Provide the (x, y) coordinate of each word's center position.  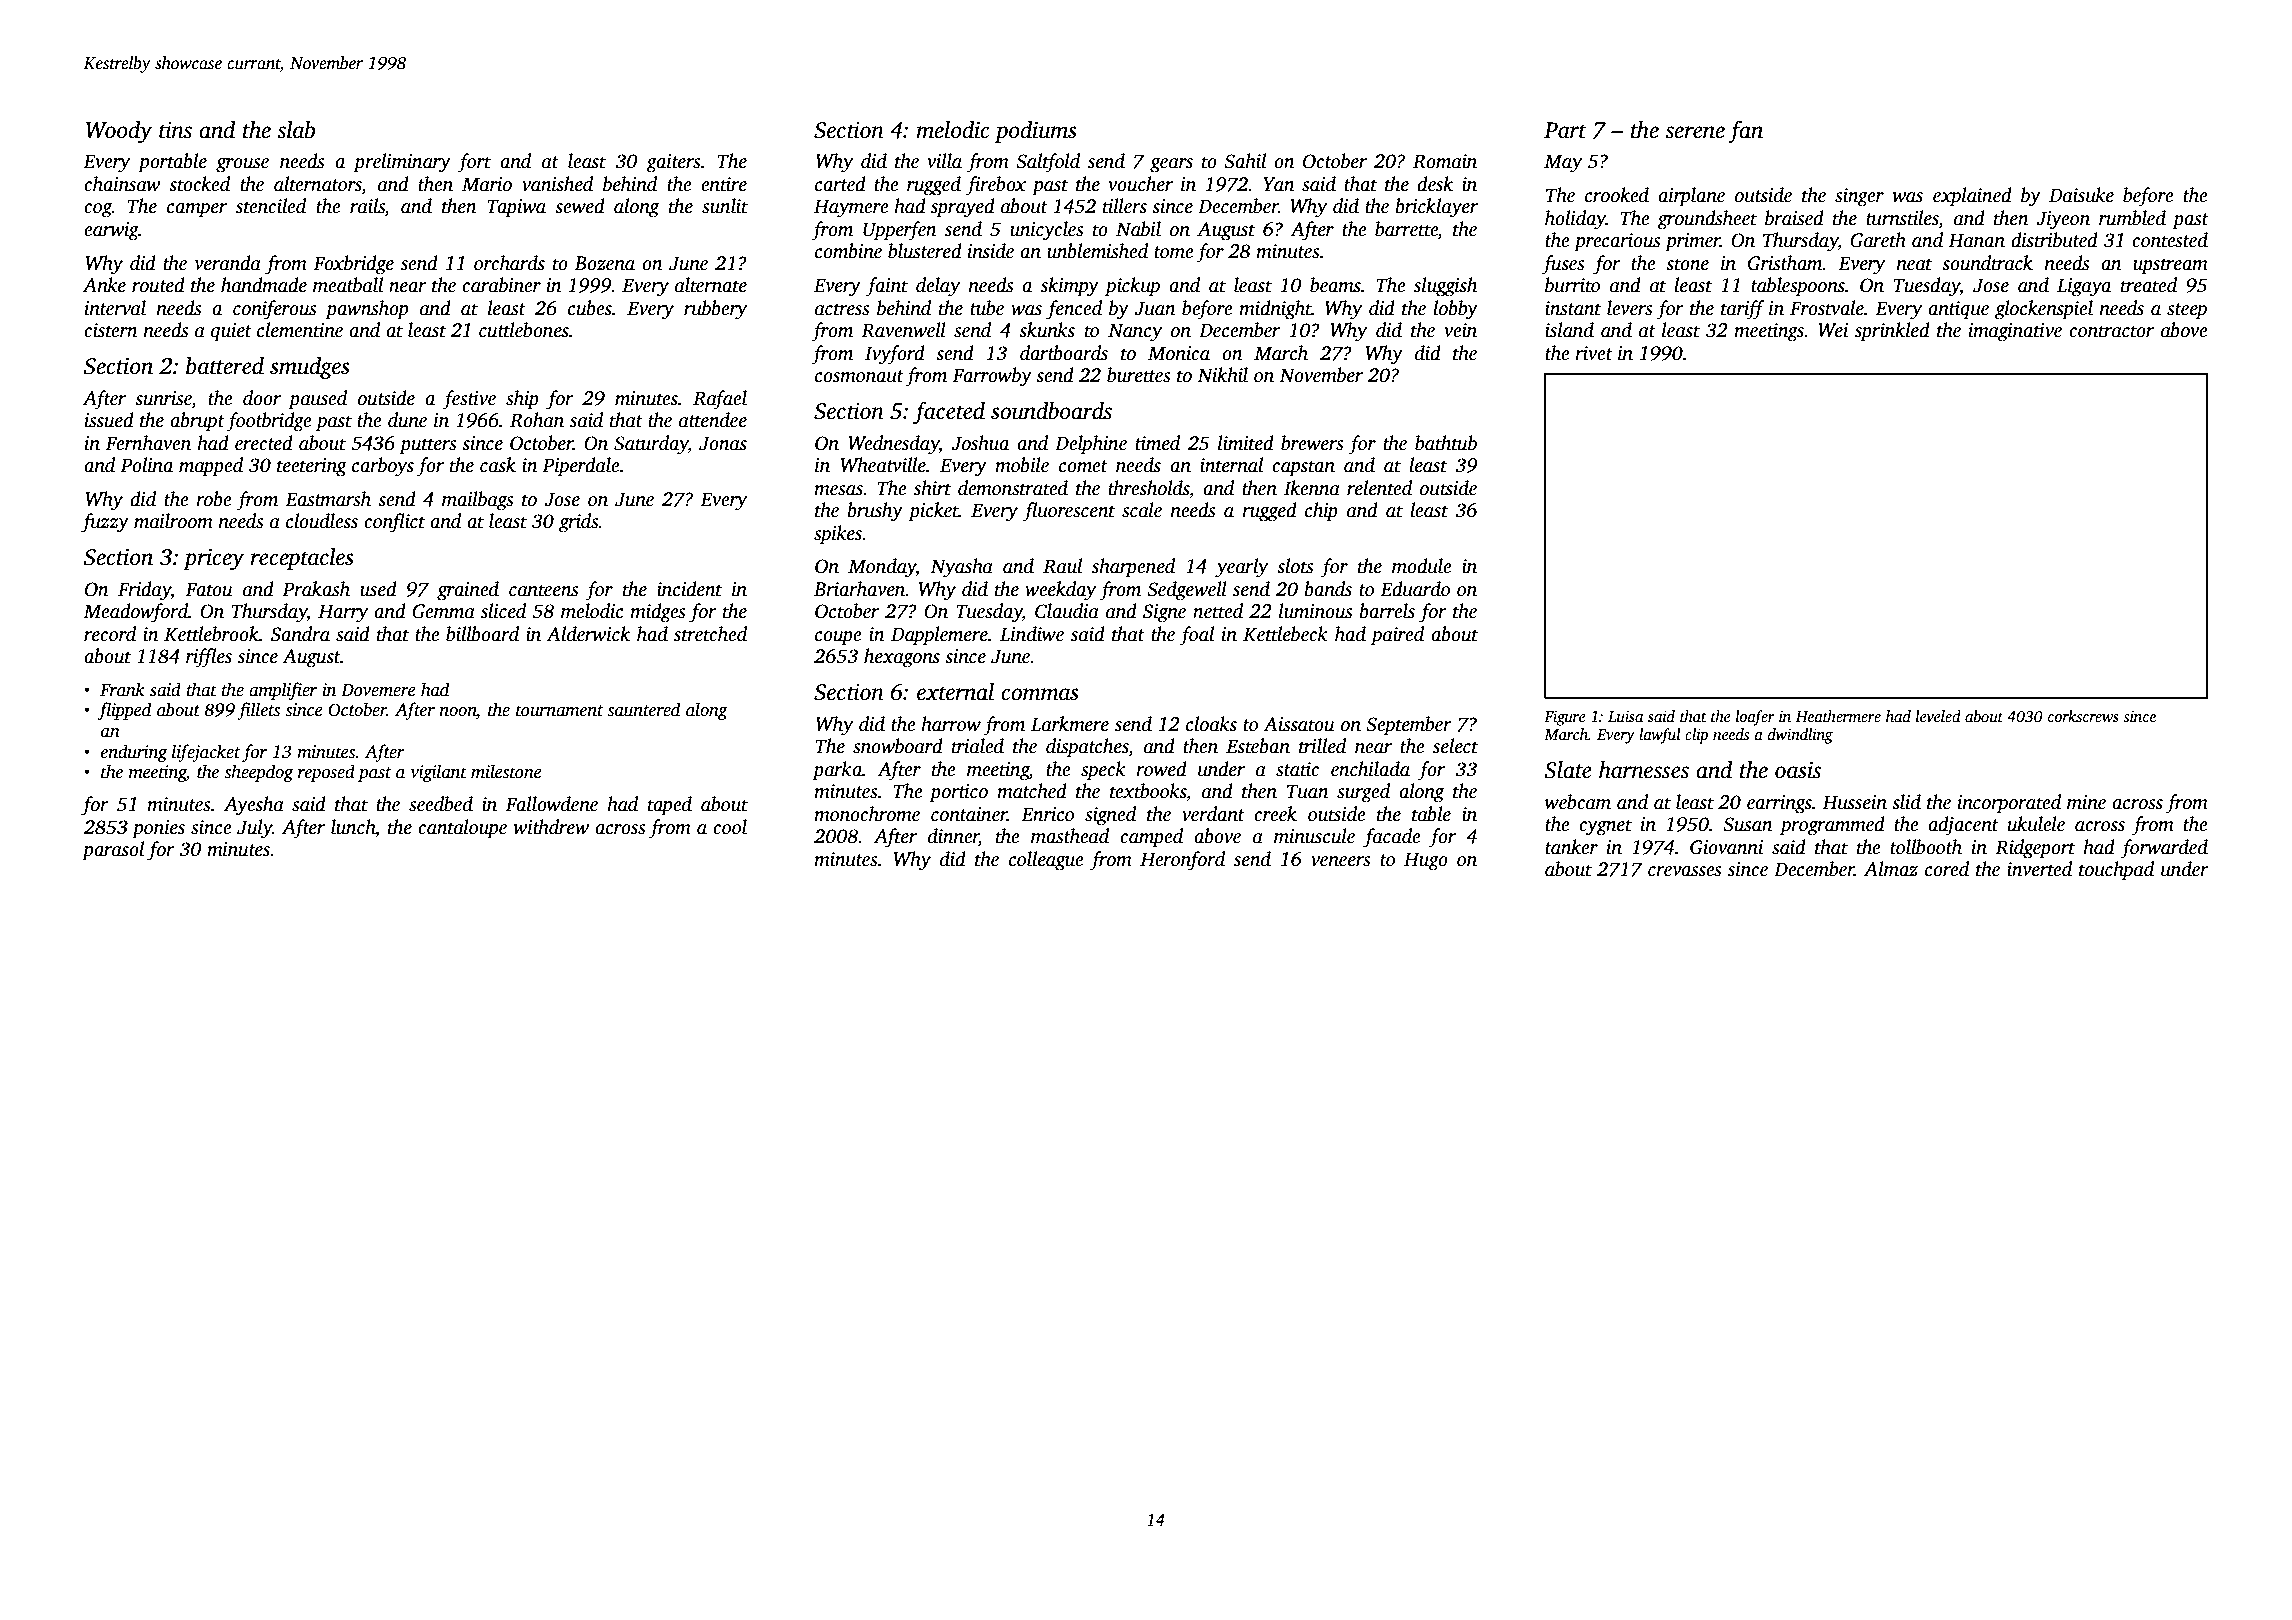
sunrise (163, 398)
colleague (1046, 861)
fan (1745, 131)
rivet (1594, 353)
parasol (113, 851)
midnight (1275, 310)
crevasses (1685, 871)
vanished (557, 184)
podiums (1036, 132)
